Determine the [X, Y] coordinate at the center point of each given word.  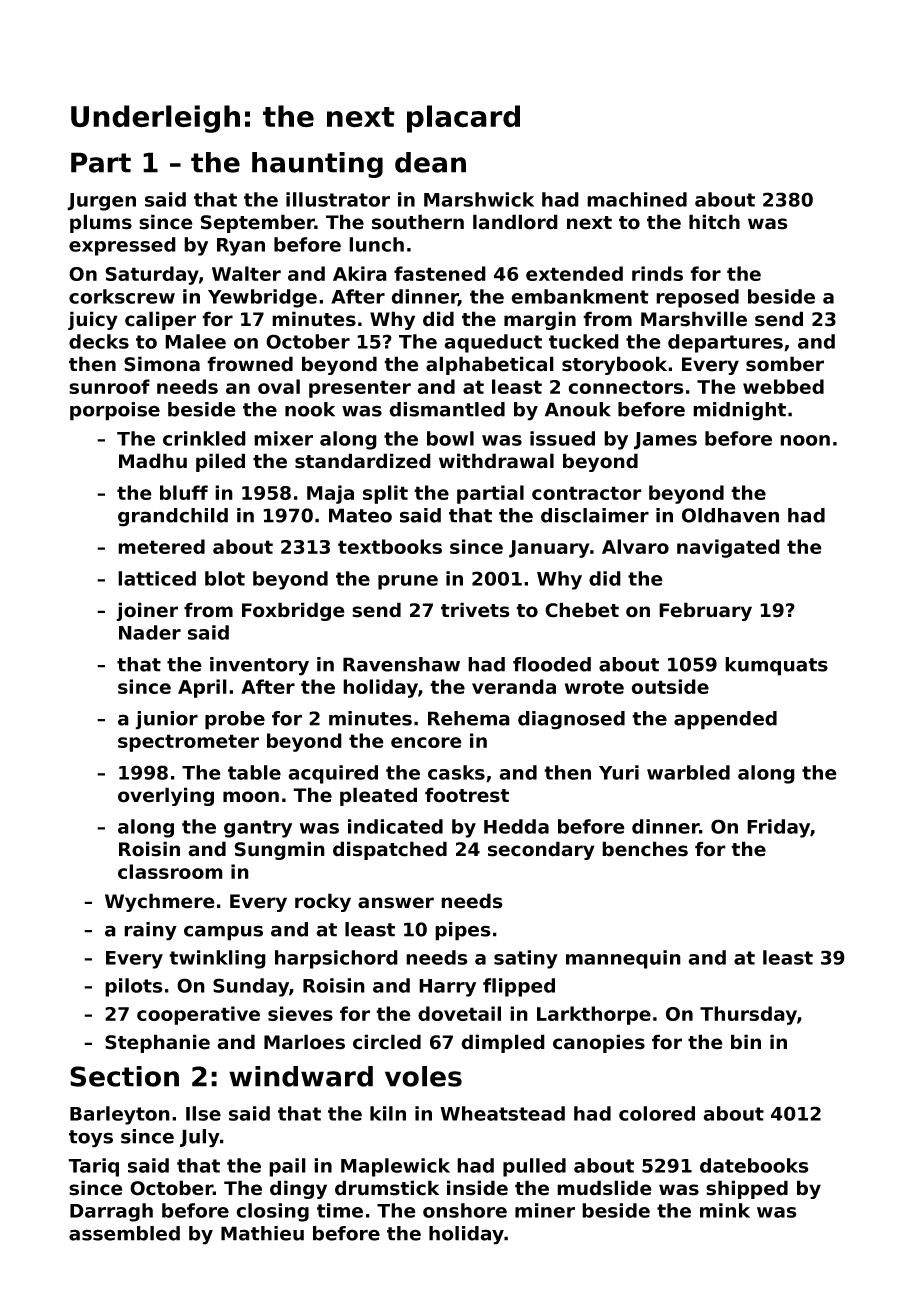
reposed [697, 298]
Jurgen [101, 202]
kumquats [776, 666]
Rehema [469, 718]
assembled [124, 1233]
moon [251, 797]
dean [430, 162]
